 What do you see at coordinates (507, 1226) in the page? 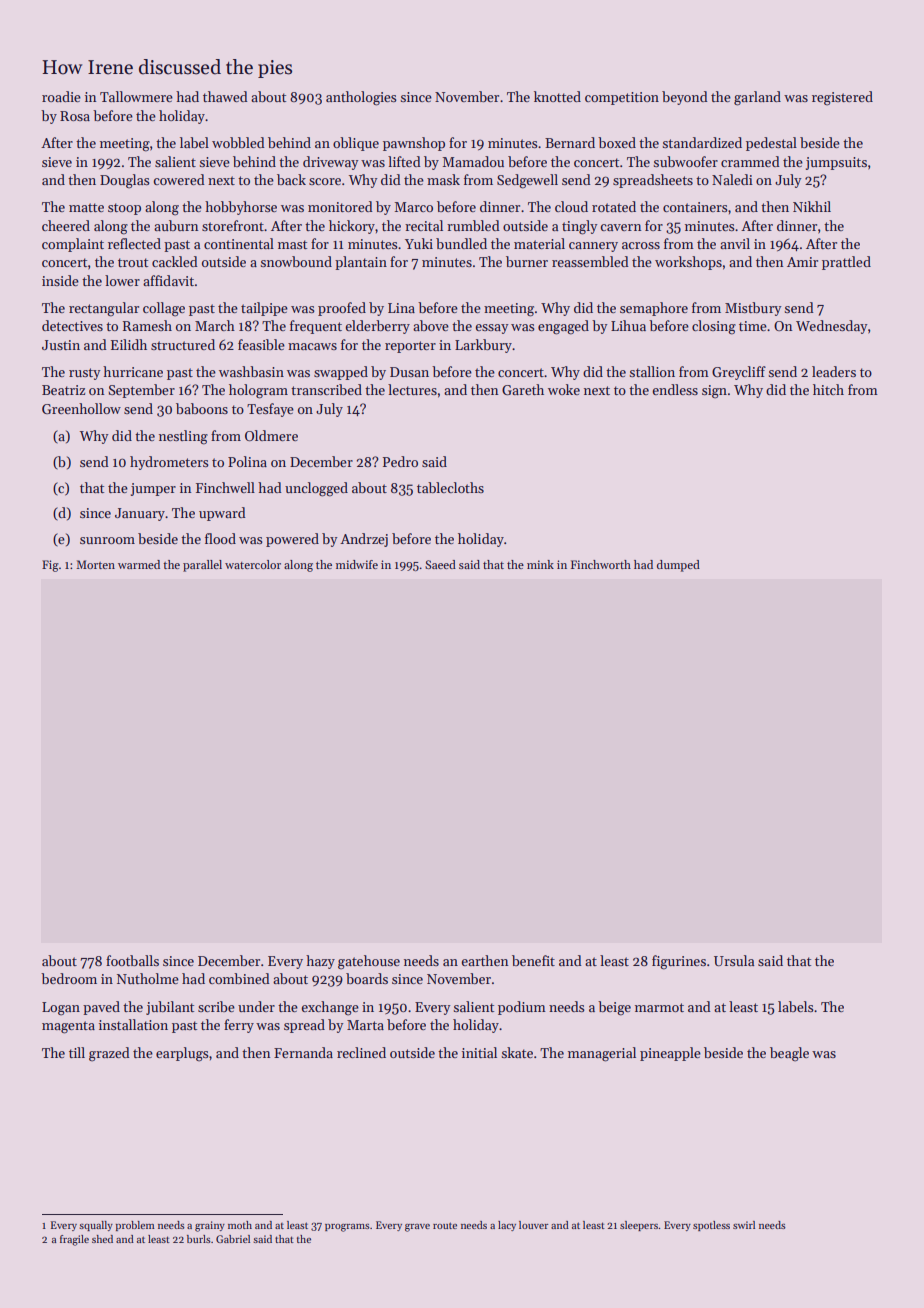
I see `lacy` at bounding box center [507, 1226].
